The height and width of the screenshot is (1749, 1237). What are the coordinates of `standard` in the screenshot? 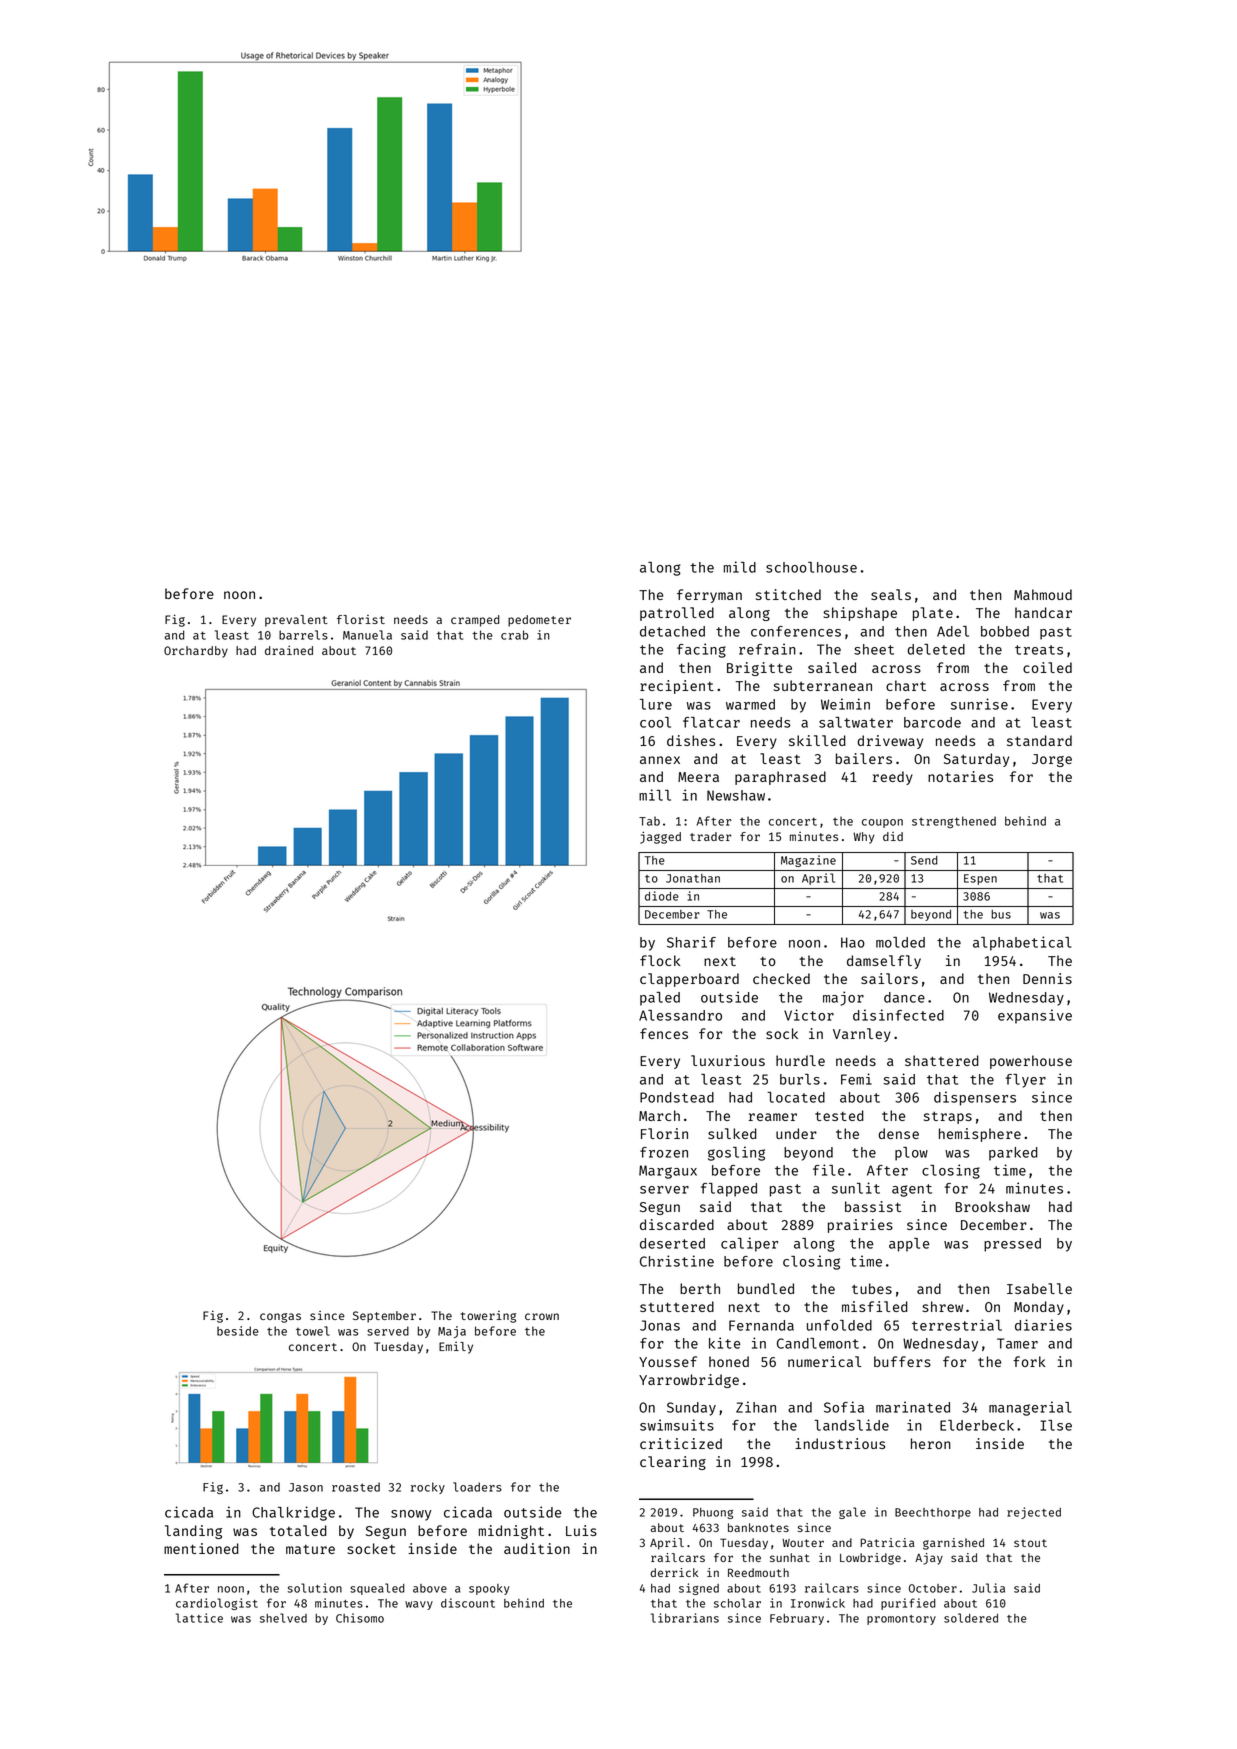 It's located at (1039, 740).
